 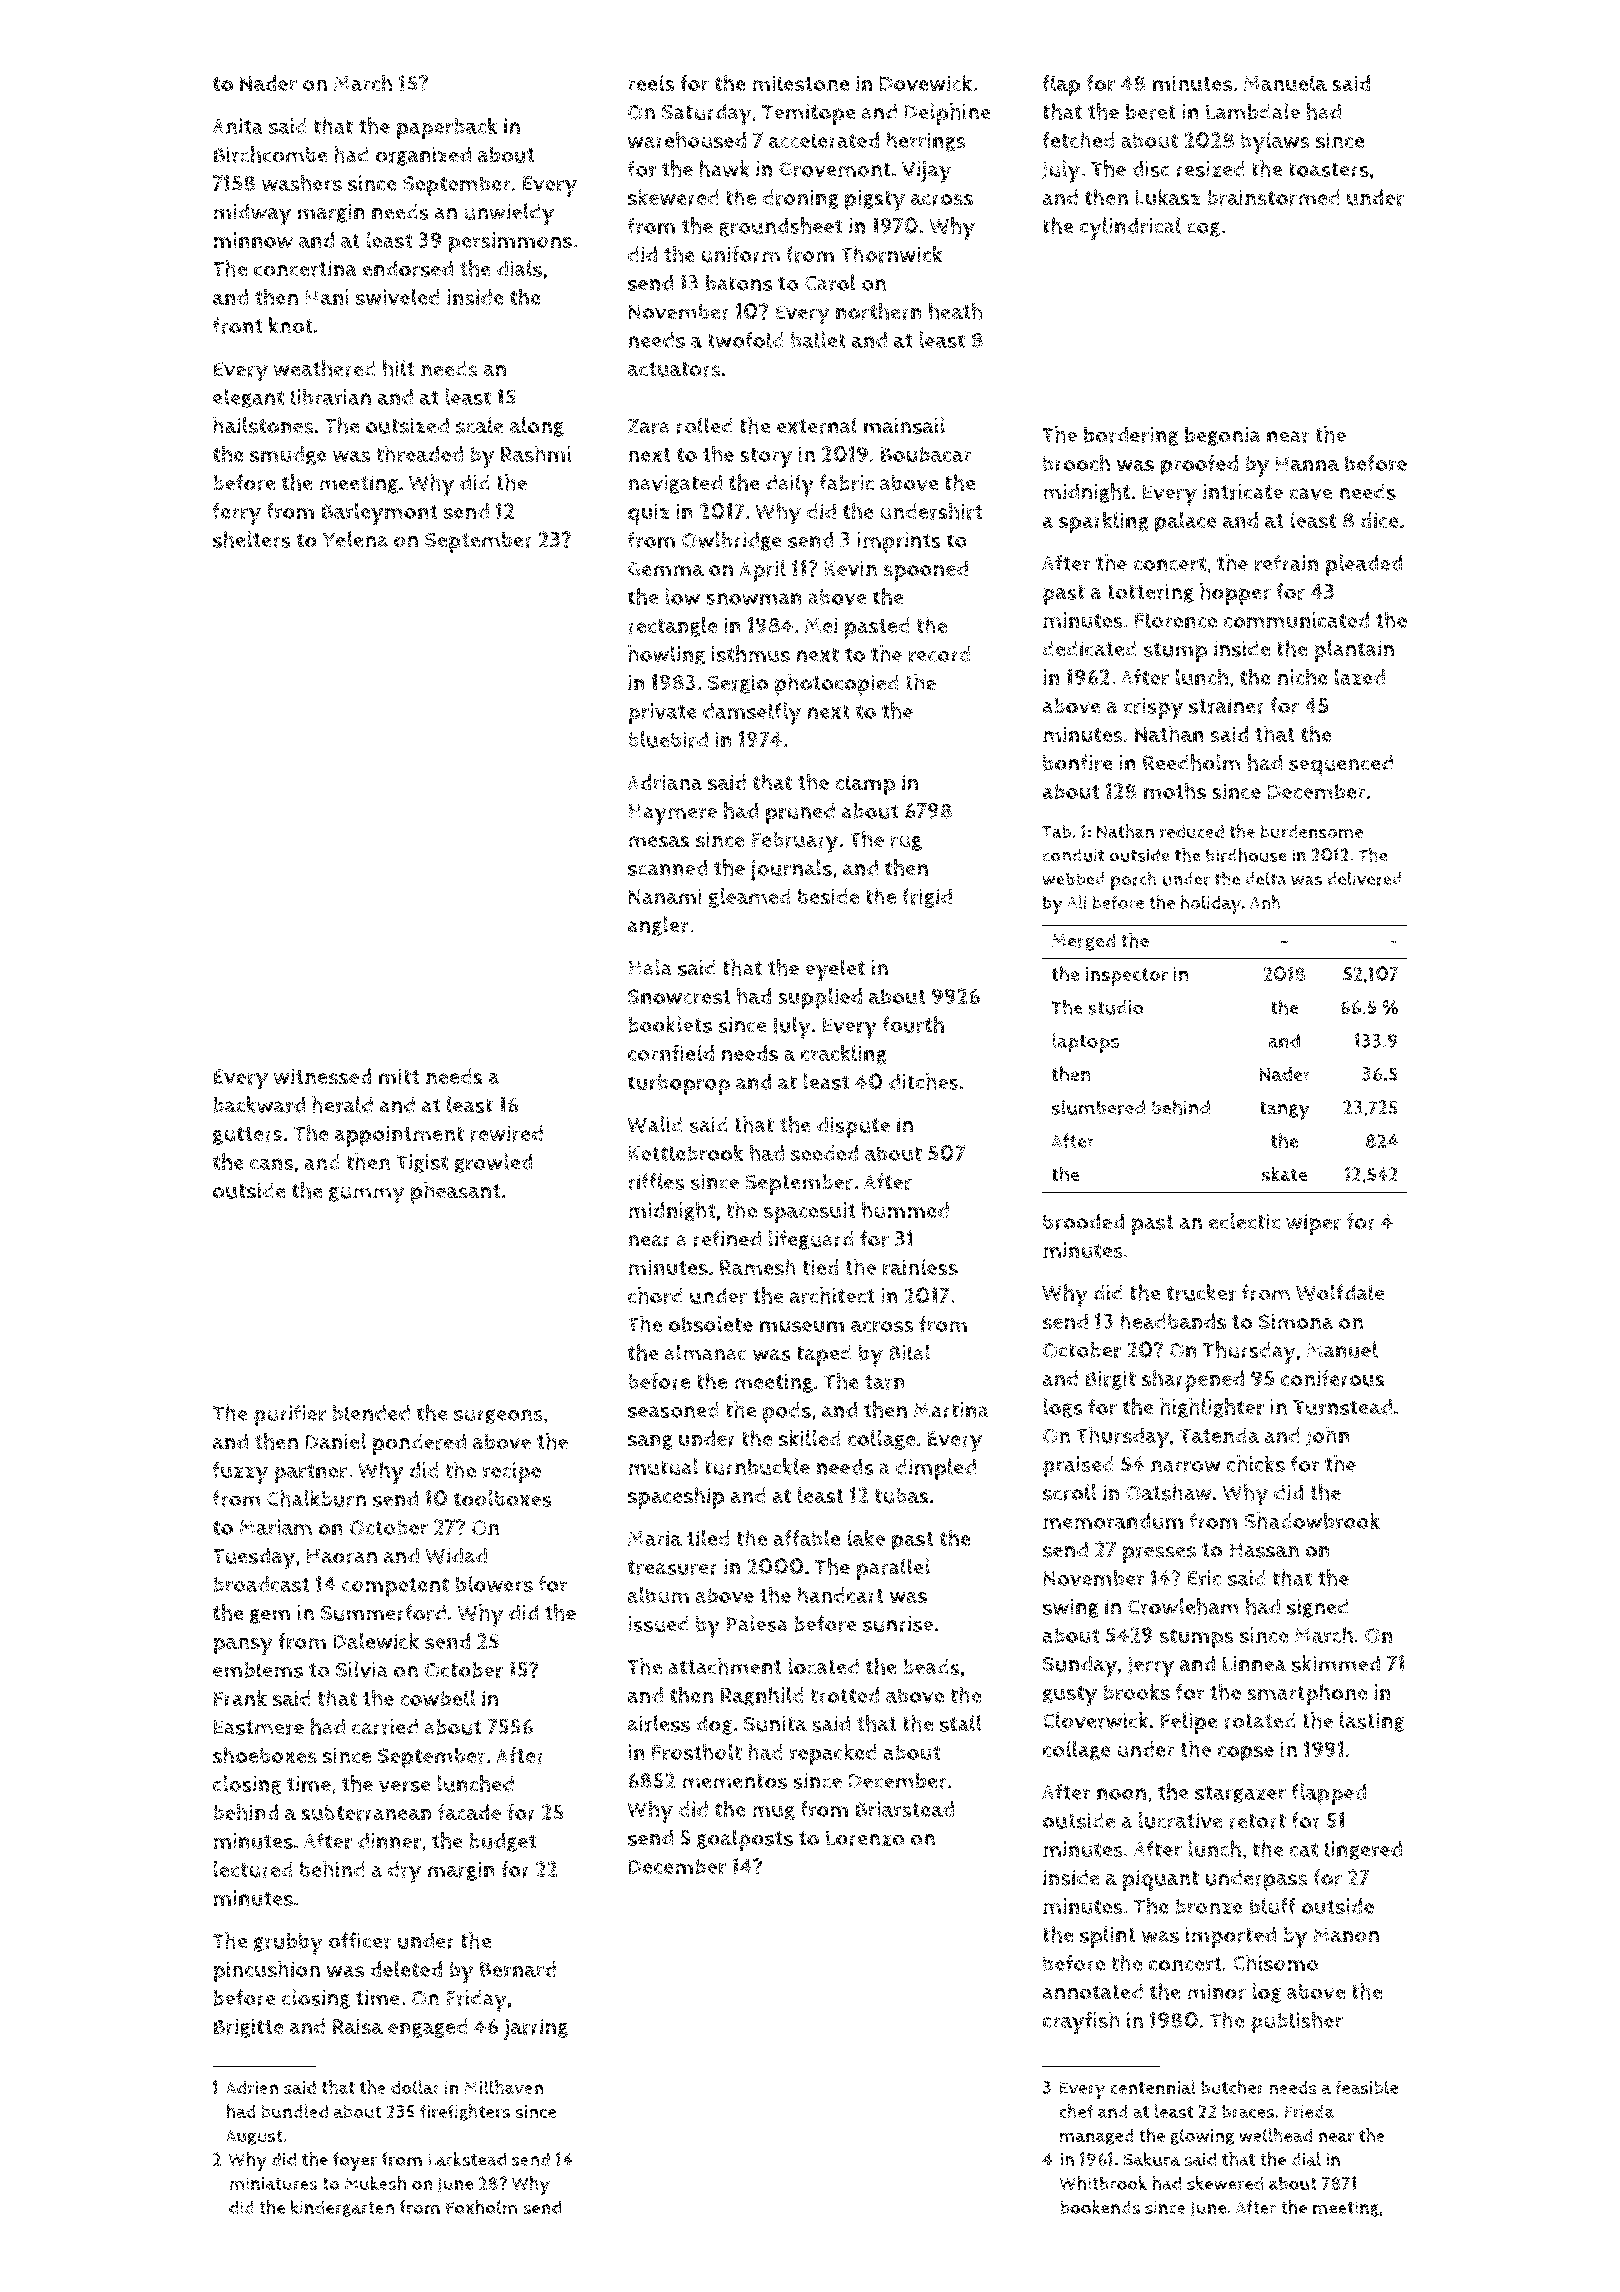 What do you see at coordinates (1151, 112) in the screenshot?
I see `beret` at bounding box center [1151, 112].
